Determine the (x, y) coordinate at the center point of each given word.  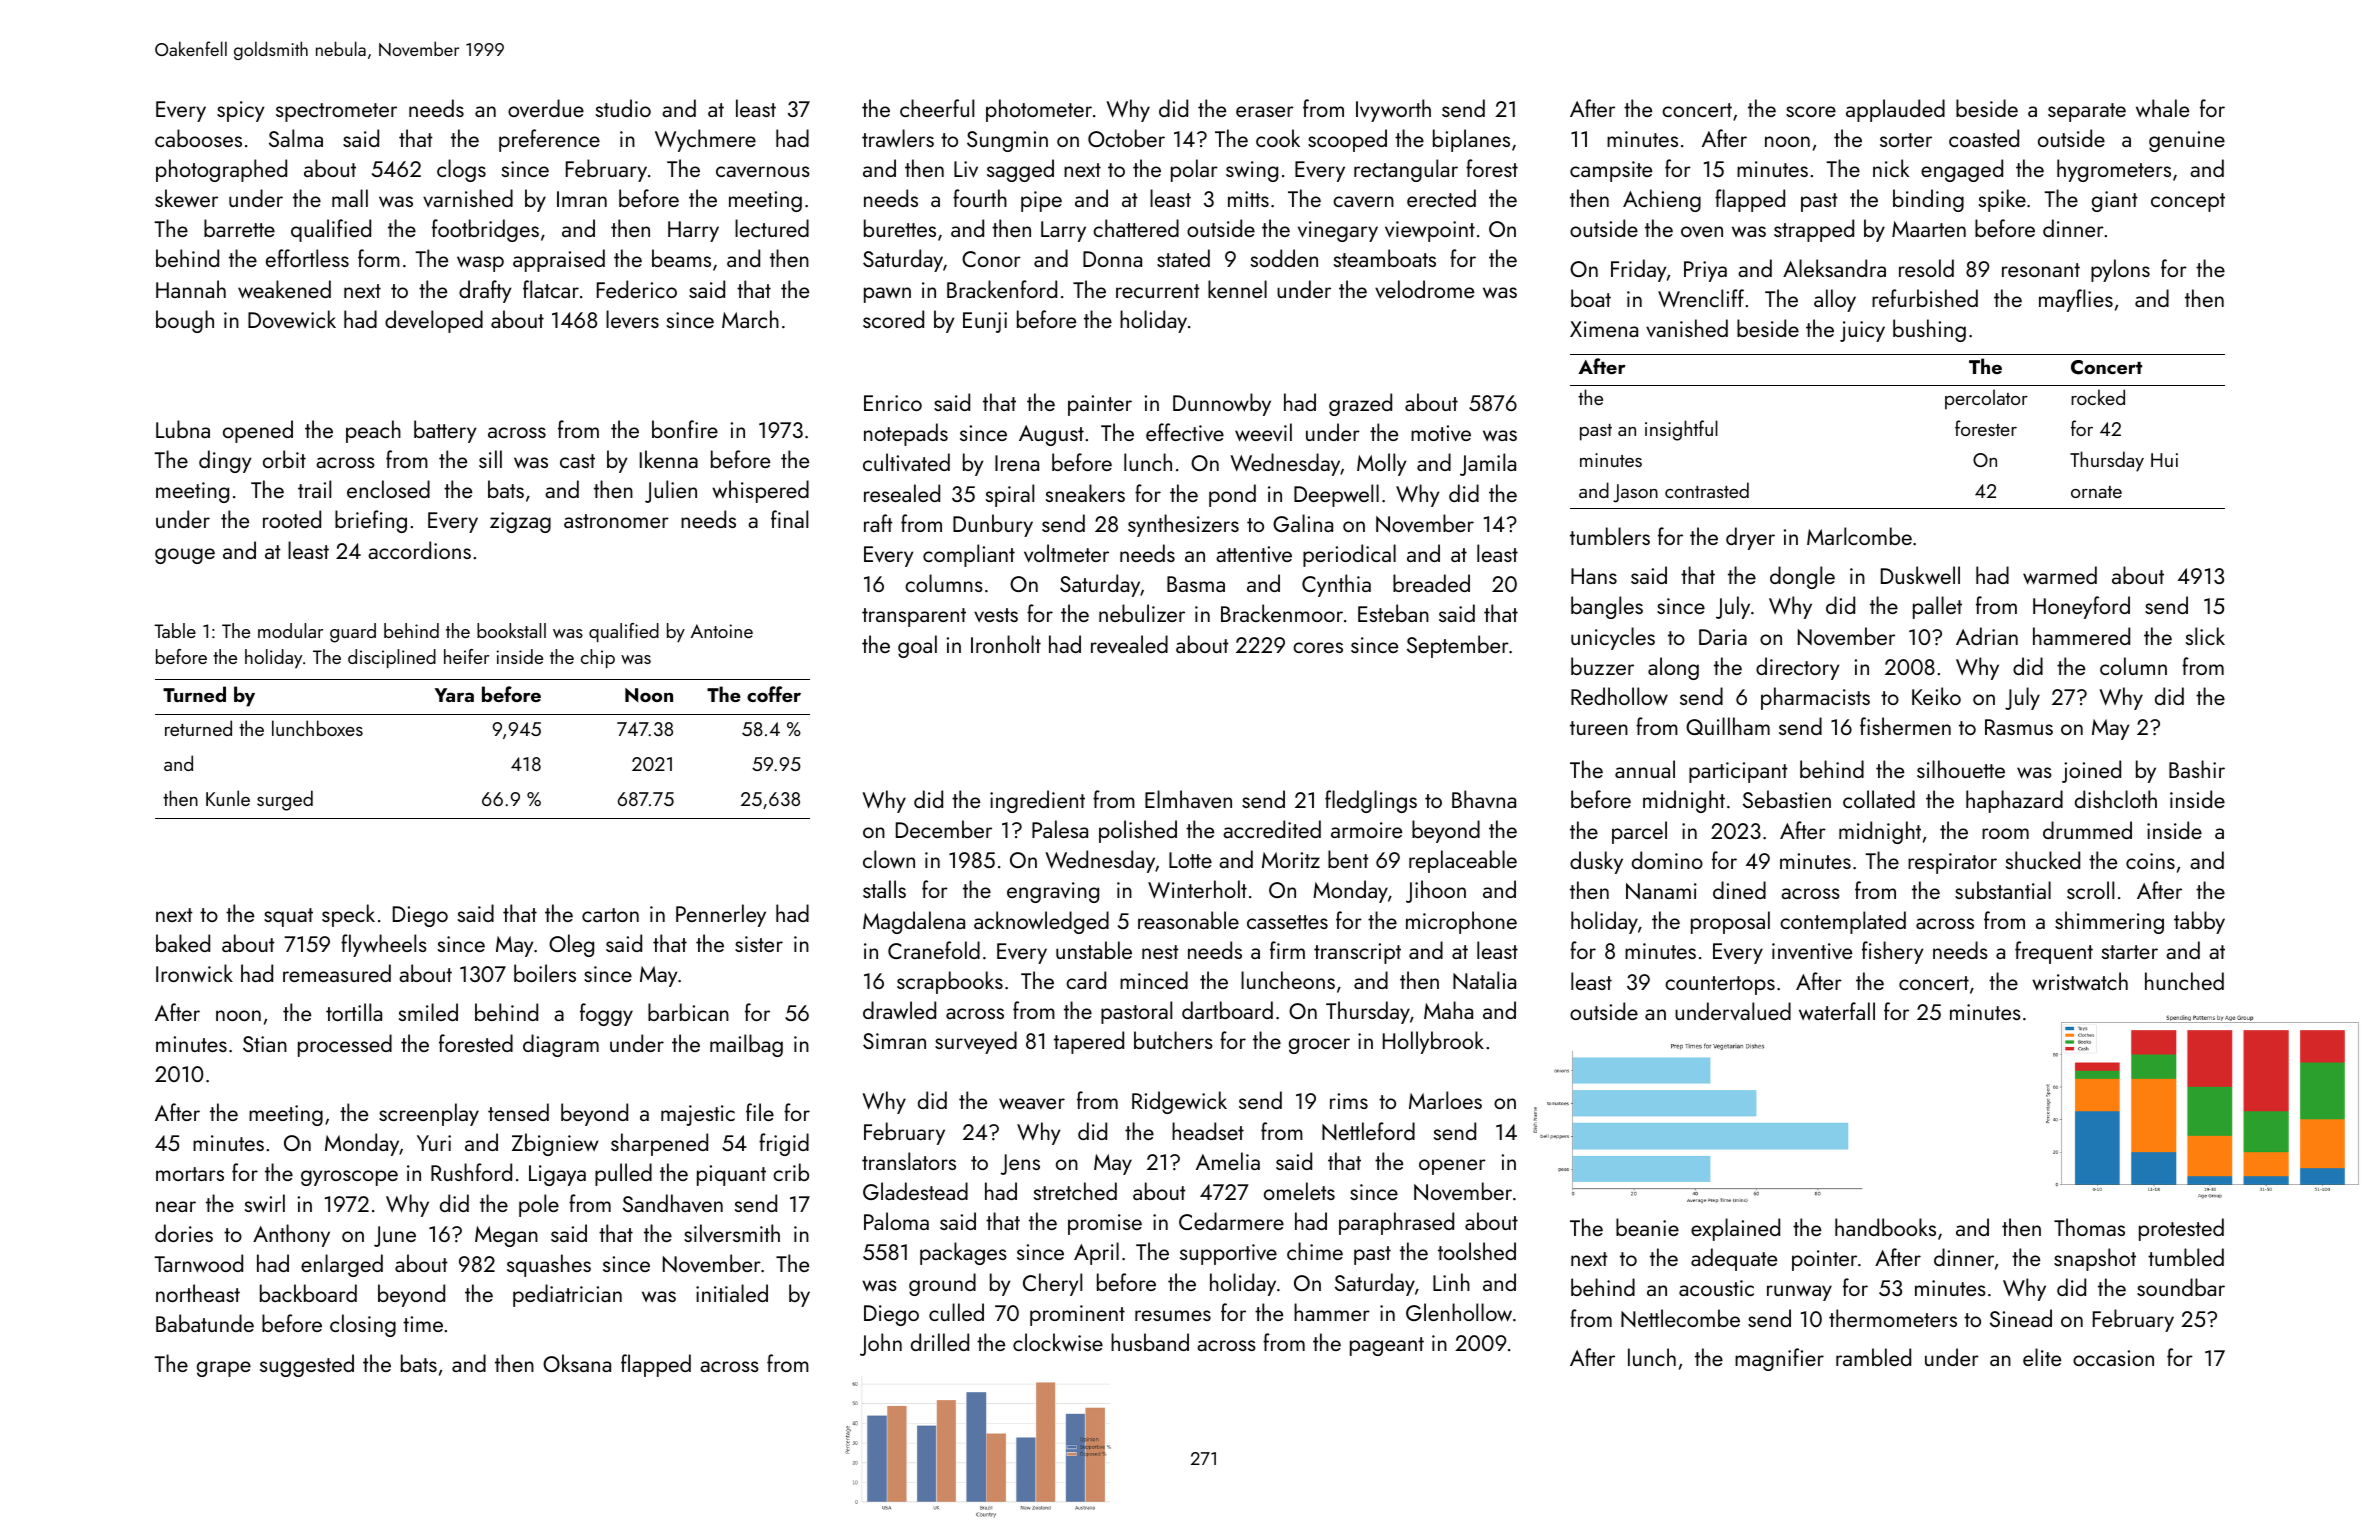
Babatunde (205, 1323)
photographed (221, 170)
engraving (1053, 892)
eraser (1265, 111)
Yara (454, 695)
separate (2087, 112)
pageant (1387, 1346)
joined (2091, 771)
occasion (2113, 1358)
